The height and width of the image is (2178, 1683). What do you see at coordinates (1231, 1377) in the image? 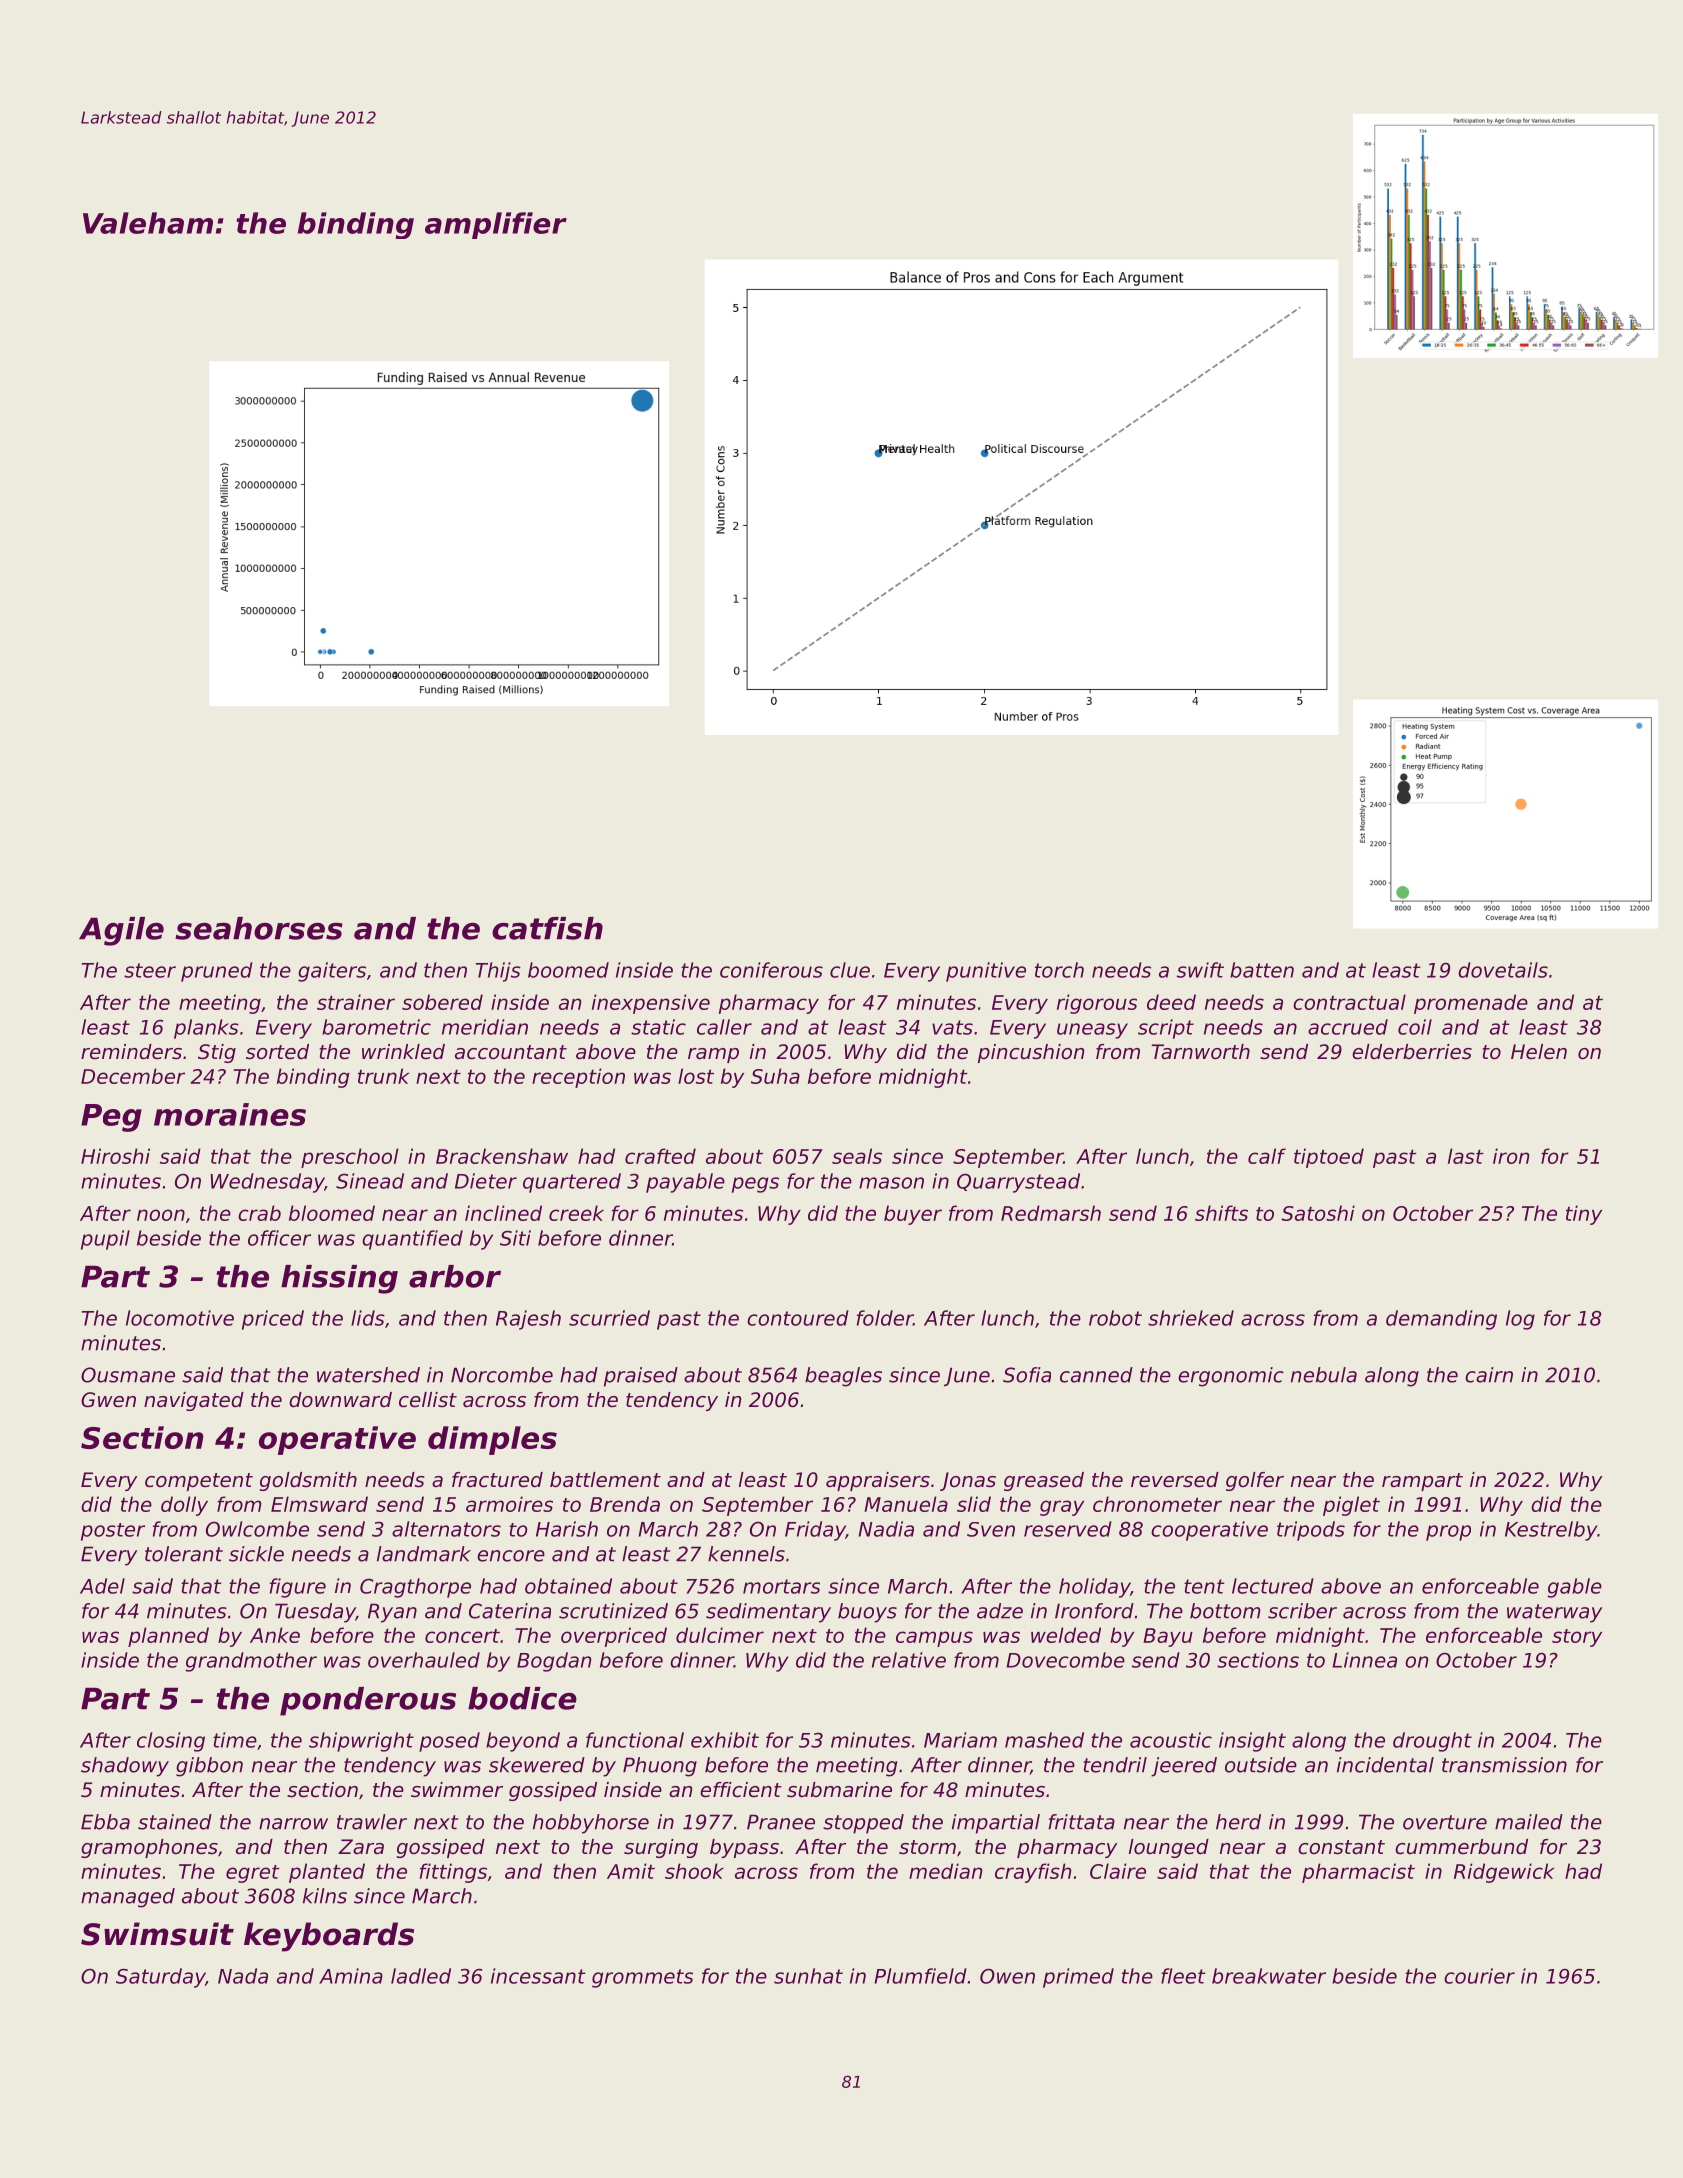
I see `ergonomic` at bounding box center [1231, 1377].
